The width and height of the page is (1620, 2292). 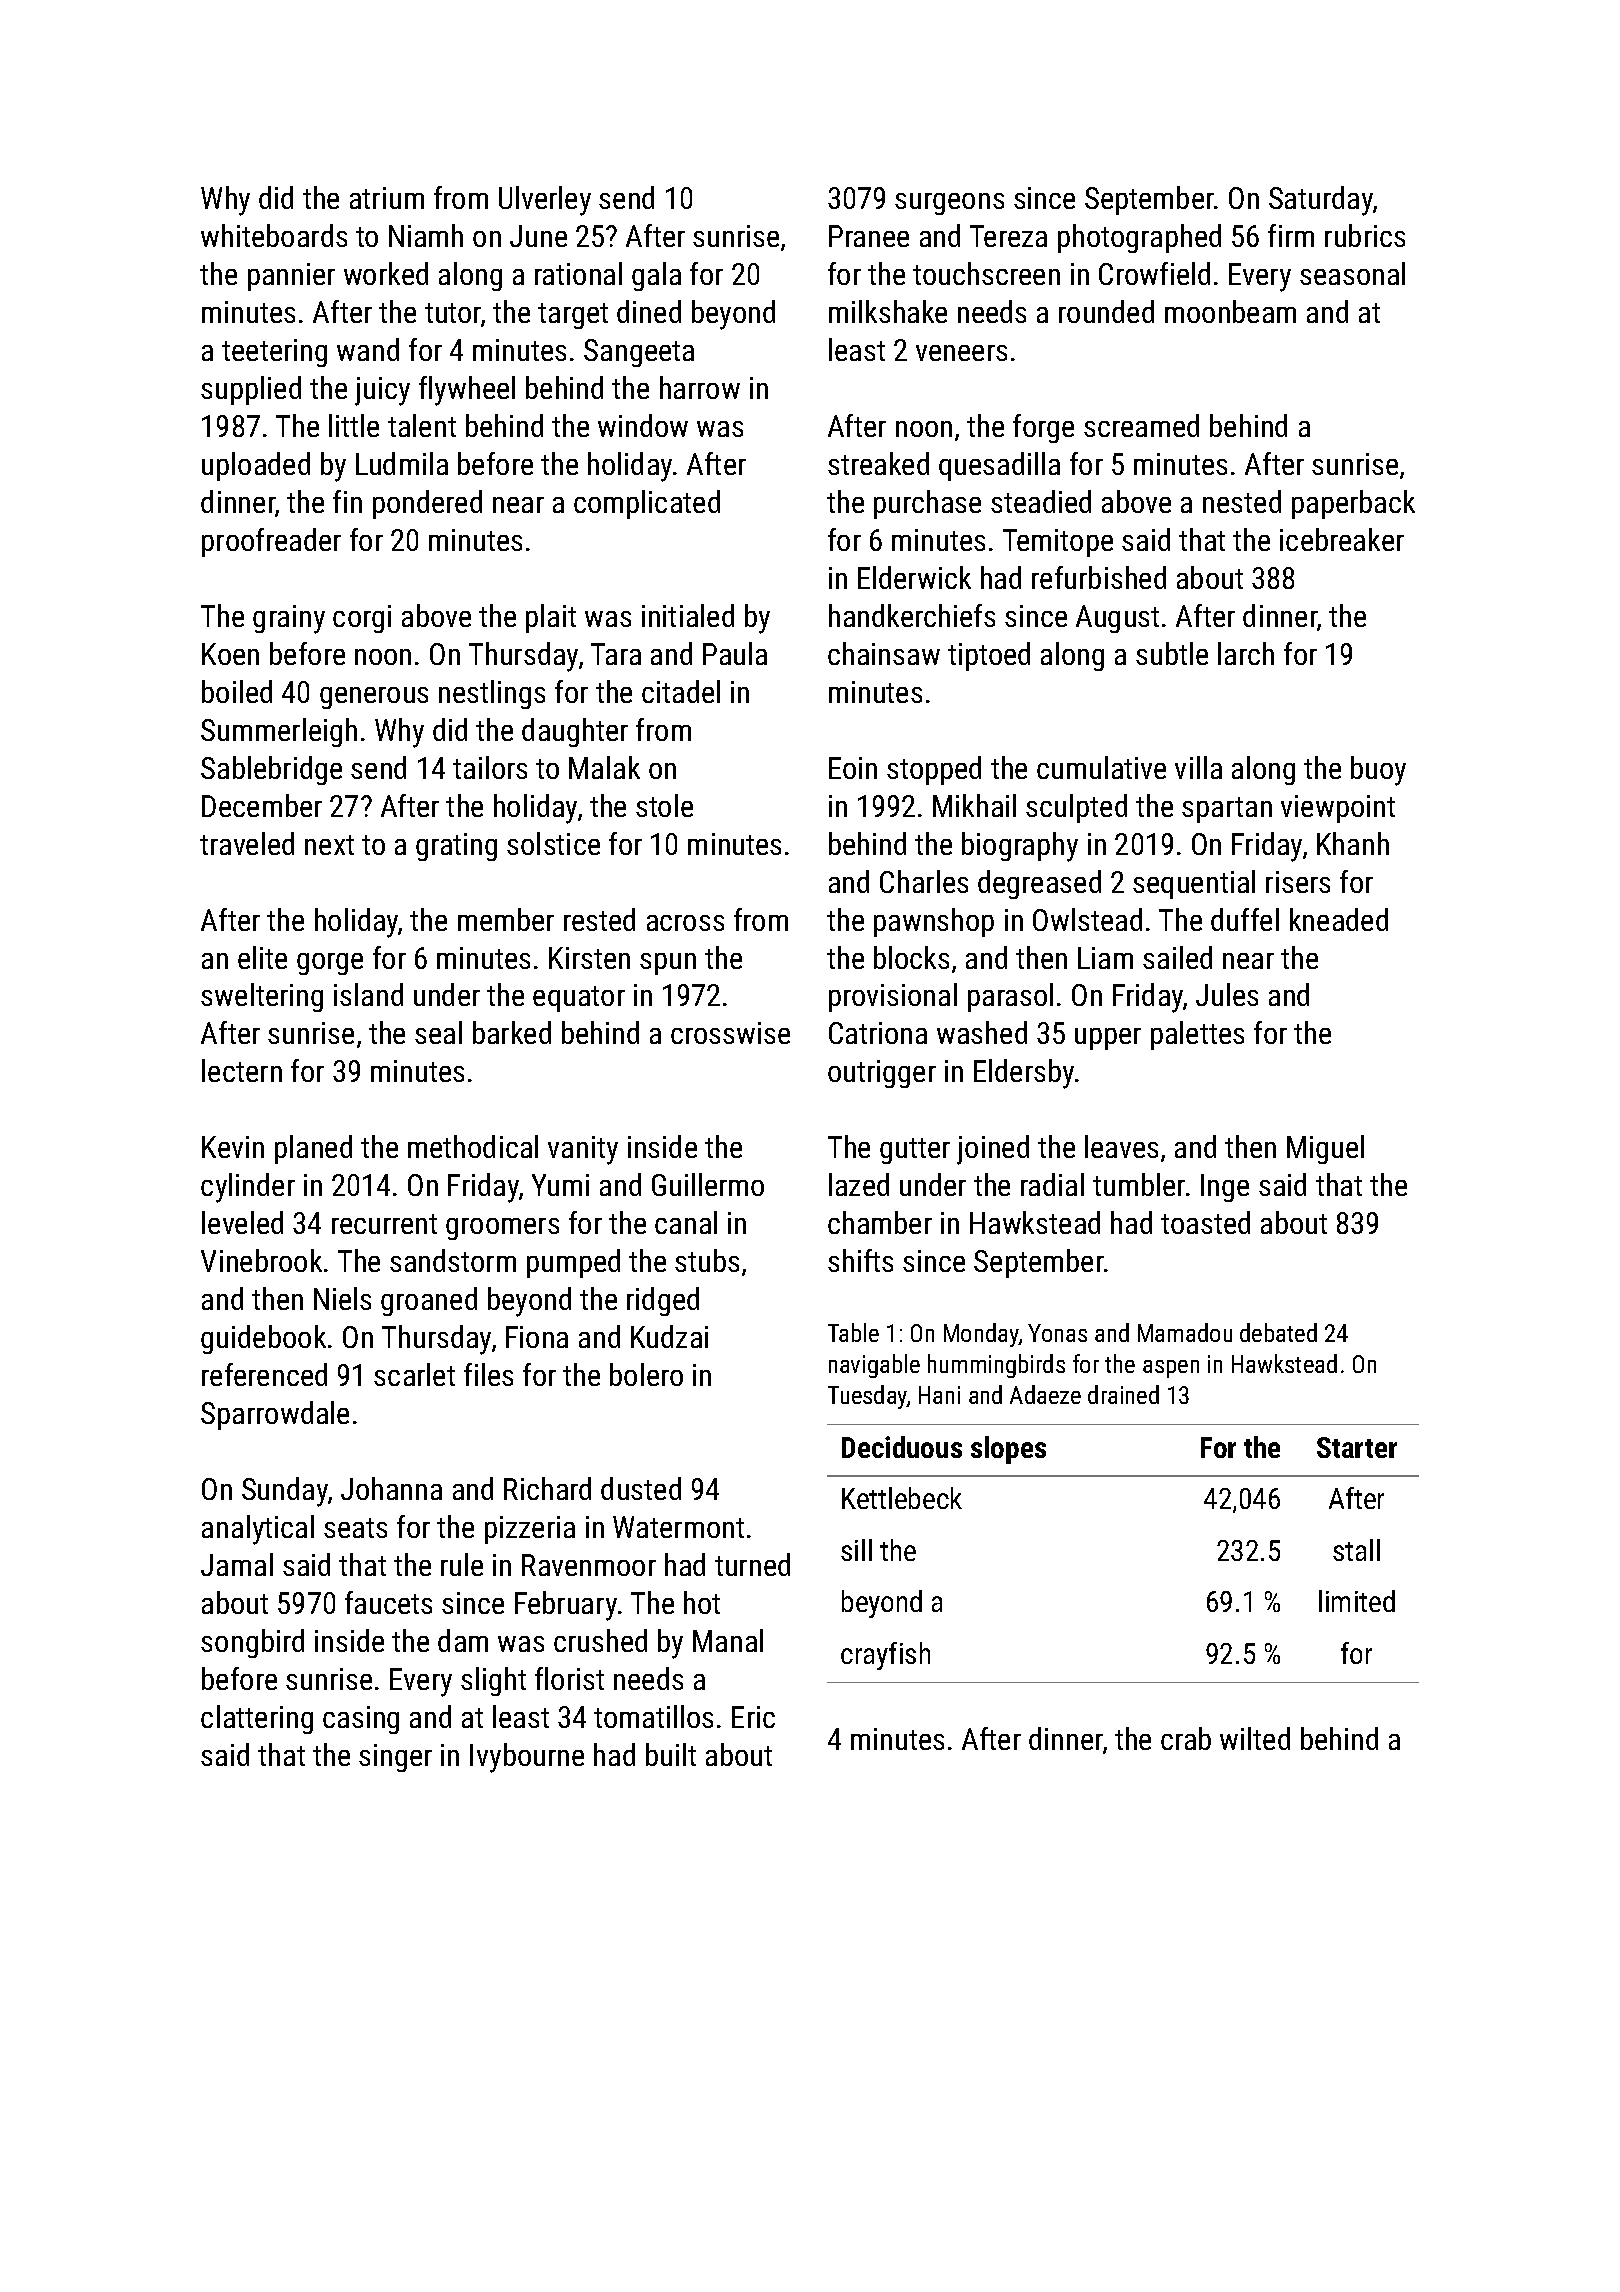 I want to click on toasted, so click(x=1205, y=1222).
